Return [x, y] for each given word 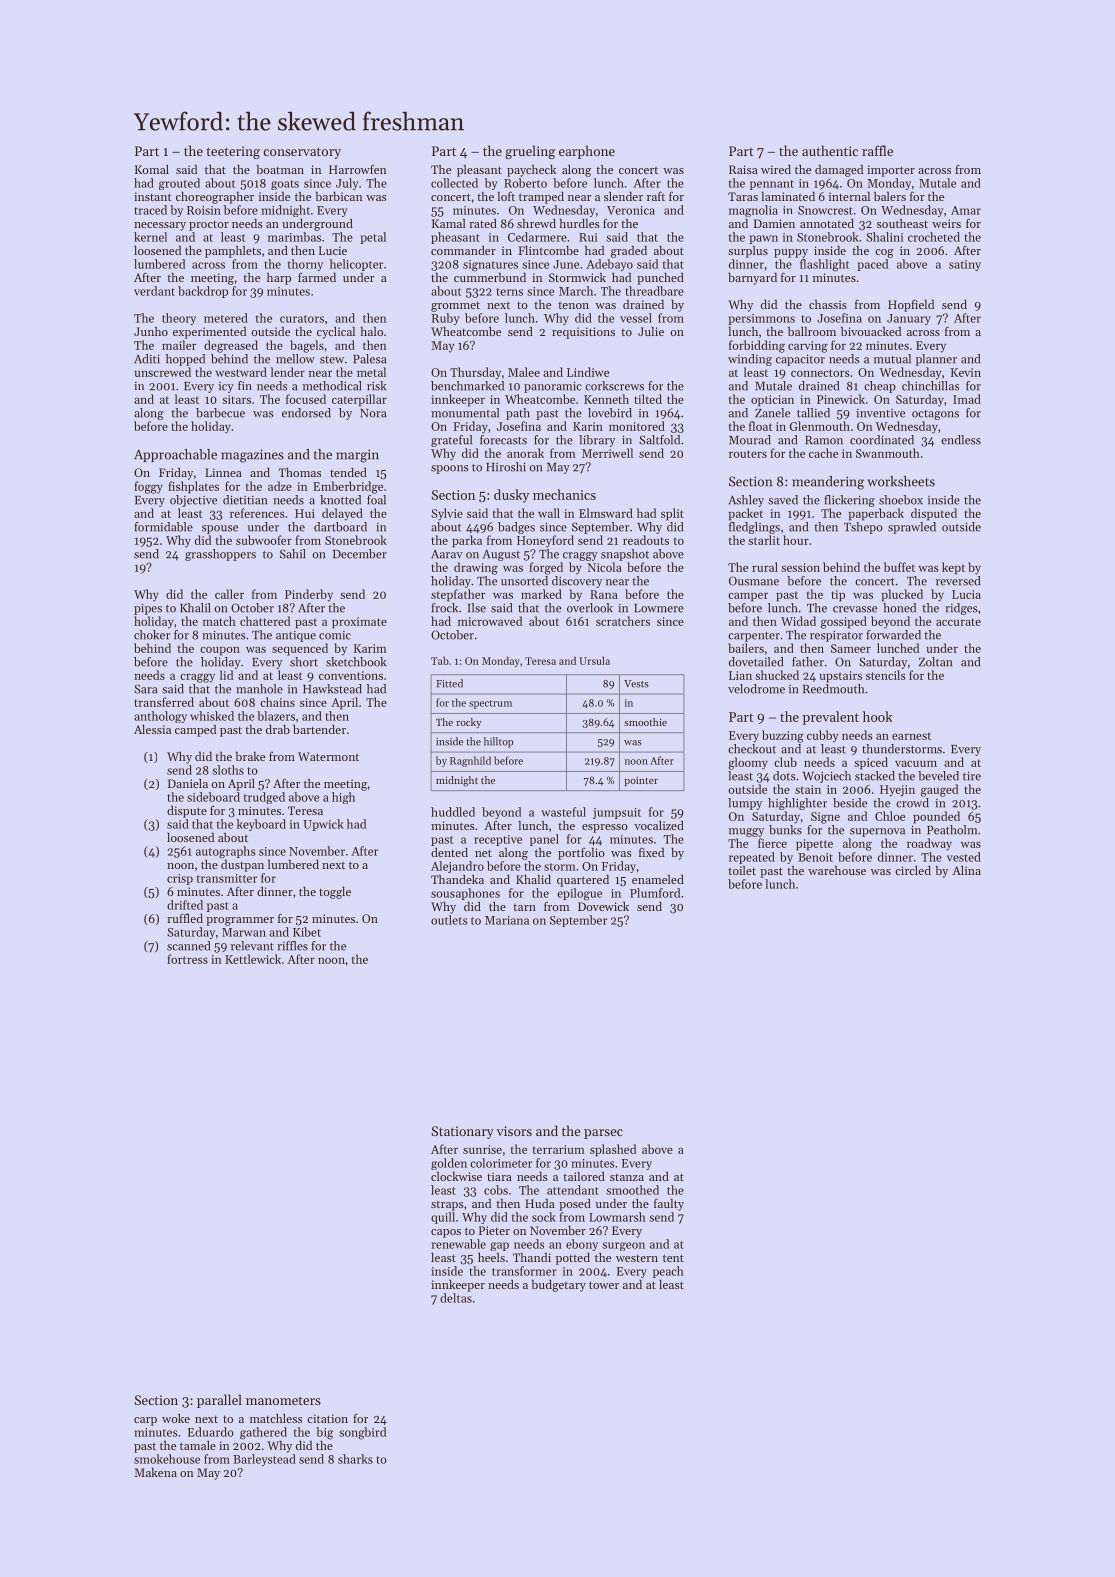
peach [668, 1272]
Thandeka [457, 879]
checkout [752, 749]
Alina [966, 870]
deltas [456, 1298]
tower [604, 1285]
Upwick [323, 825]
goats [285, 185]
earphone [587, 152]
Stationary [463, 1132]
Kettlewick [253, 959]
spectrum [490, 704]
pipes [148, 609]
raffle [877, 150]
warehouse [837, 870]
